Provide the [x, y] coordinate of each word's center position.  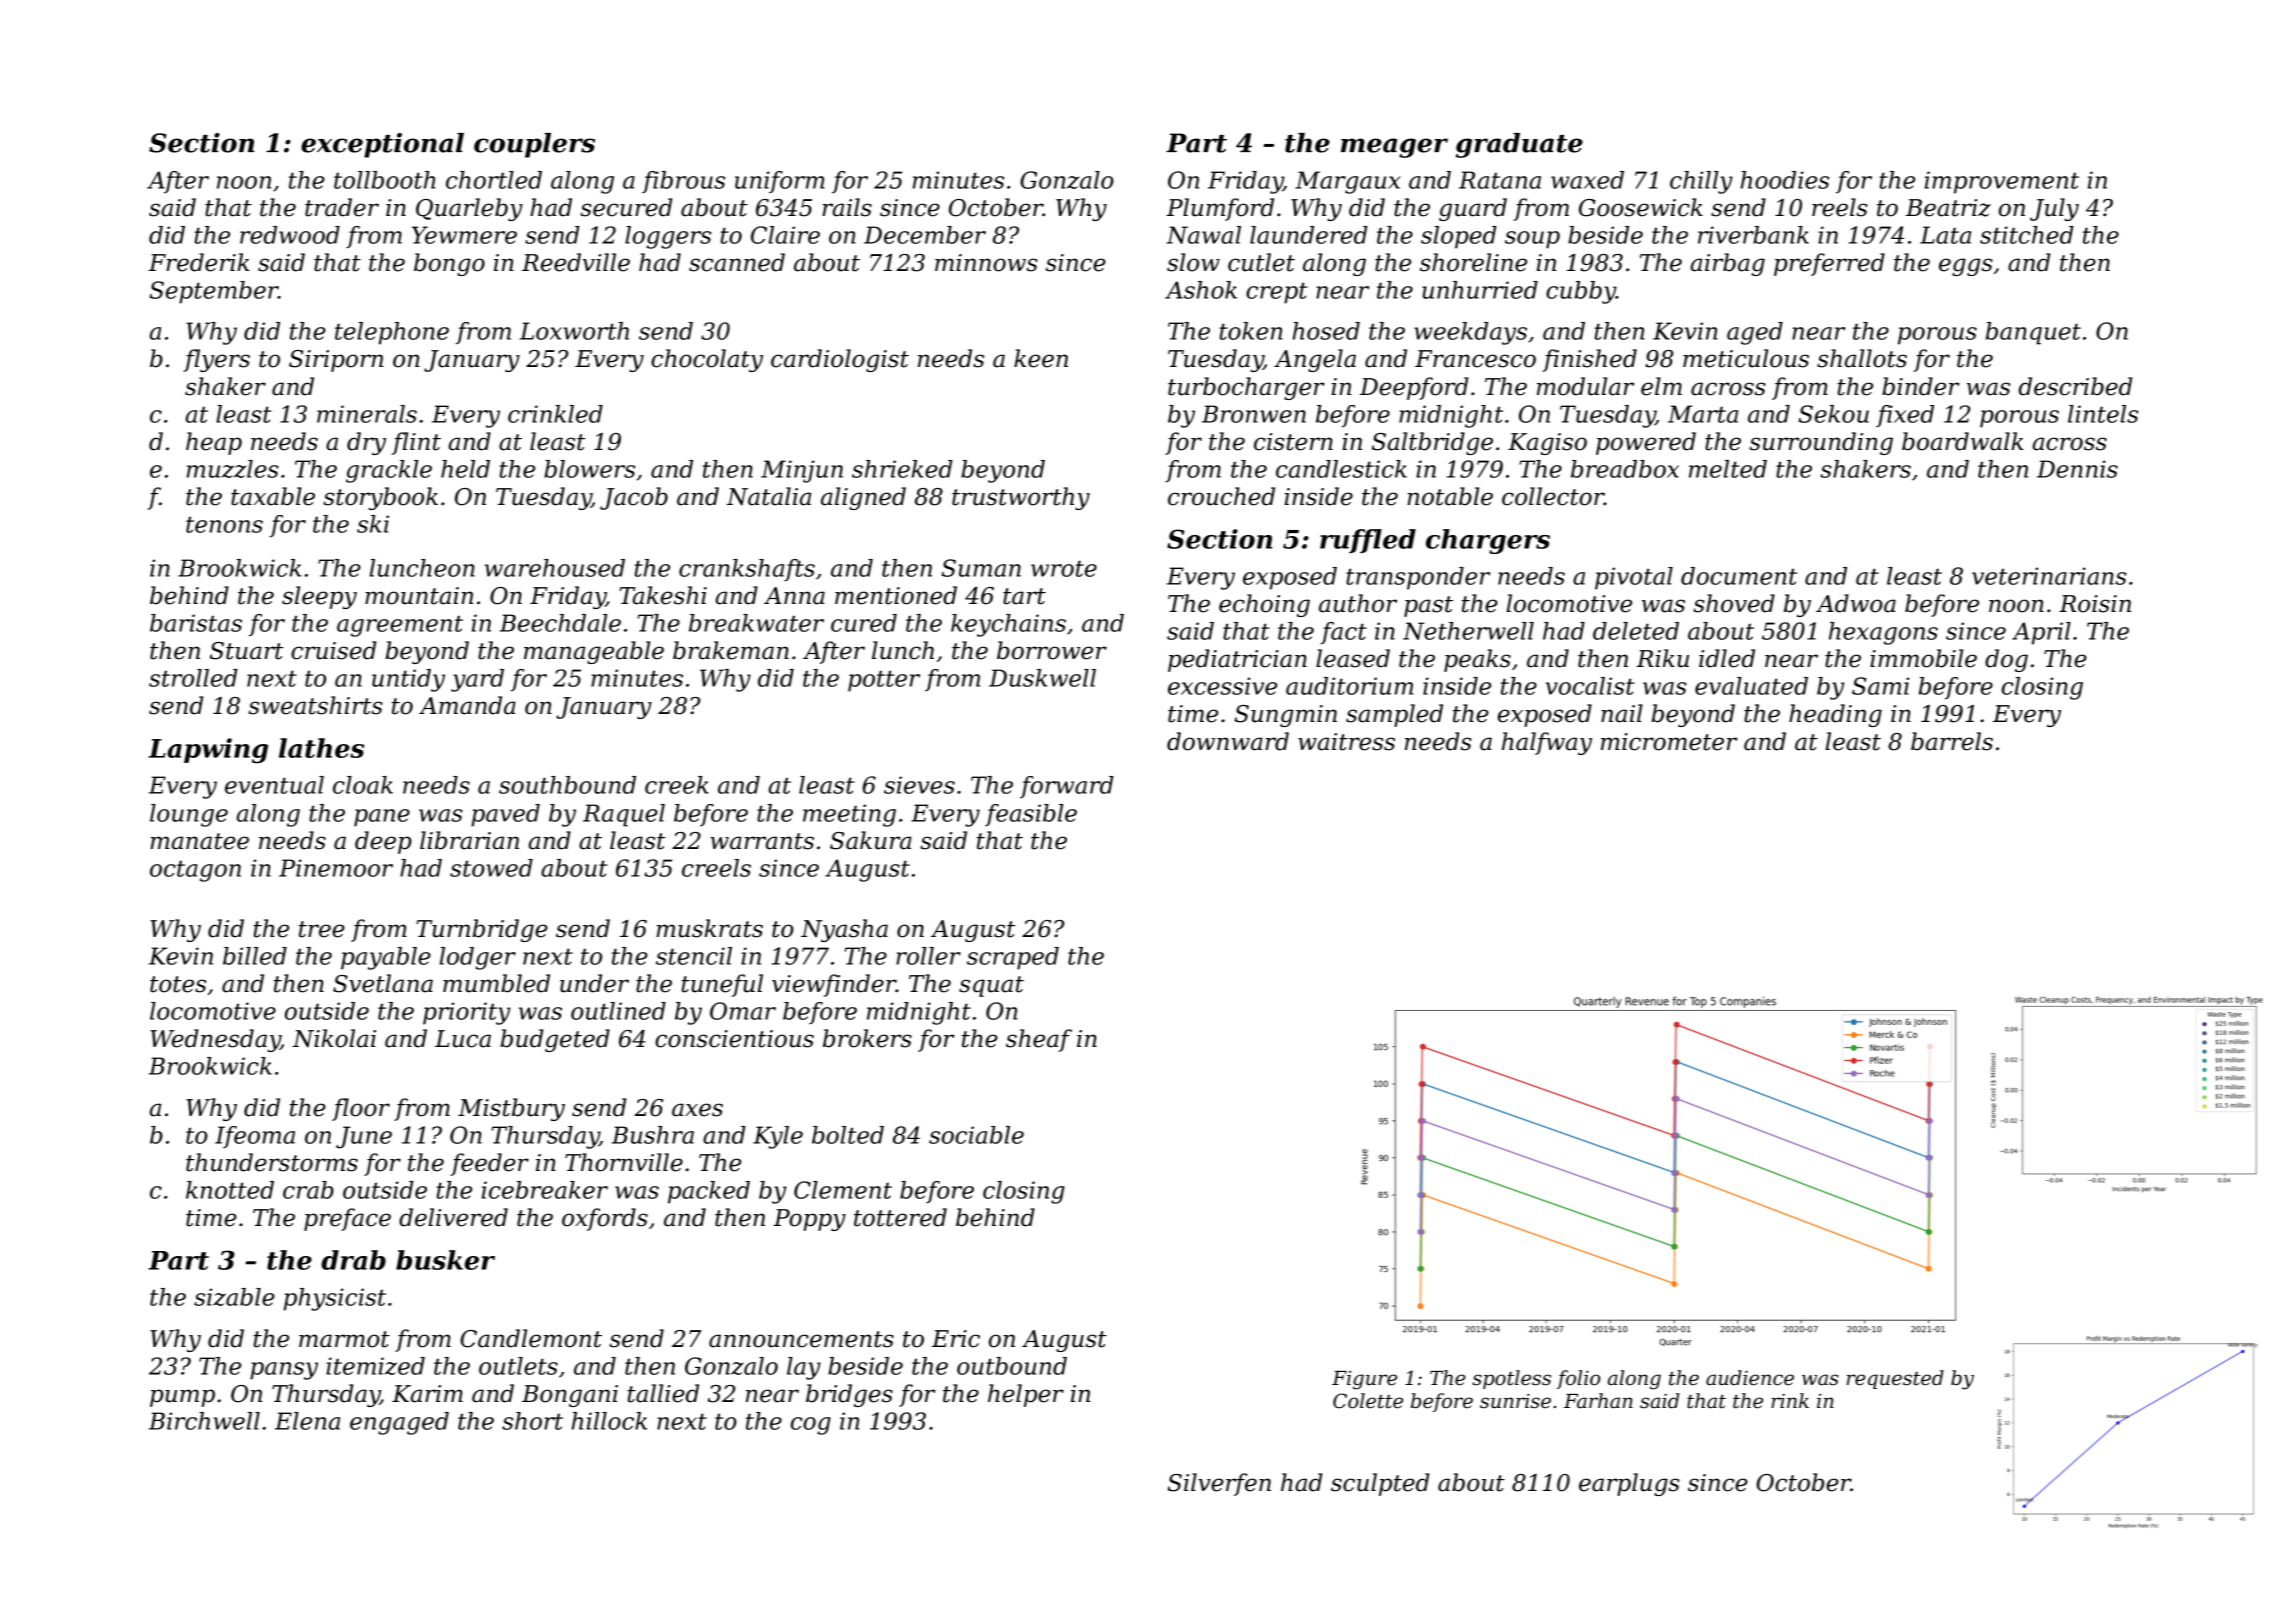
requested [1895, 1379]
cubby [1581, 292]
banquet [2033, 333]
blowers [589, 469]
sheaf [1039, 1040]
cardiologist [840, 360]
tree [322, 929]
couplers [534, 145]
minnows [986, 263]
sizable [234, 1297]
